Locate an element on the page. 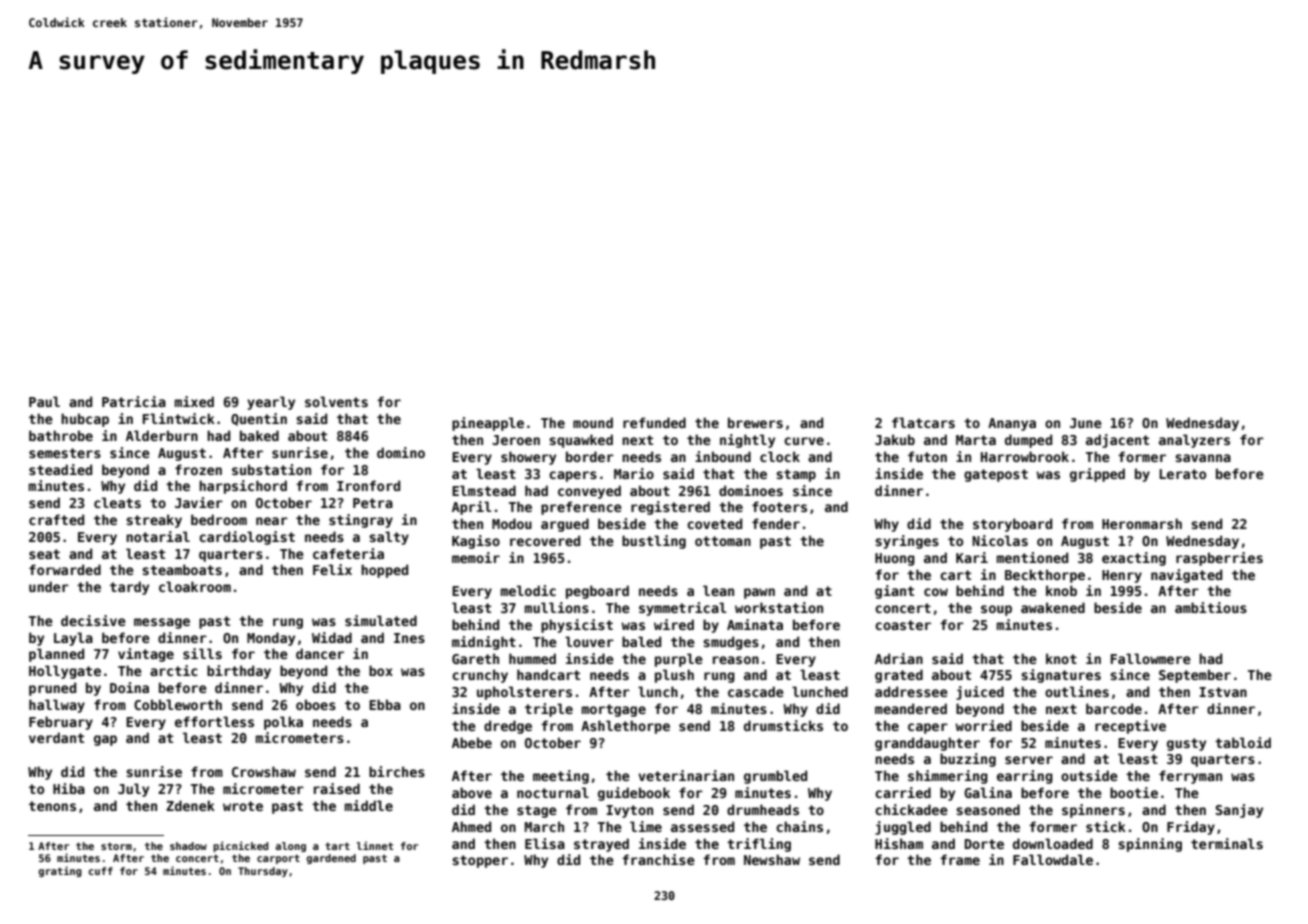  stopper is located at coordinates (480, 861).
